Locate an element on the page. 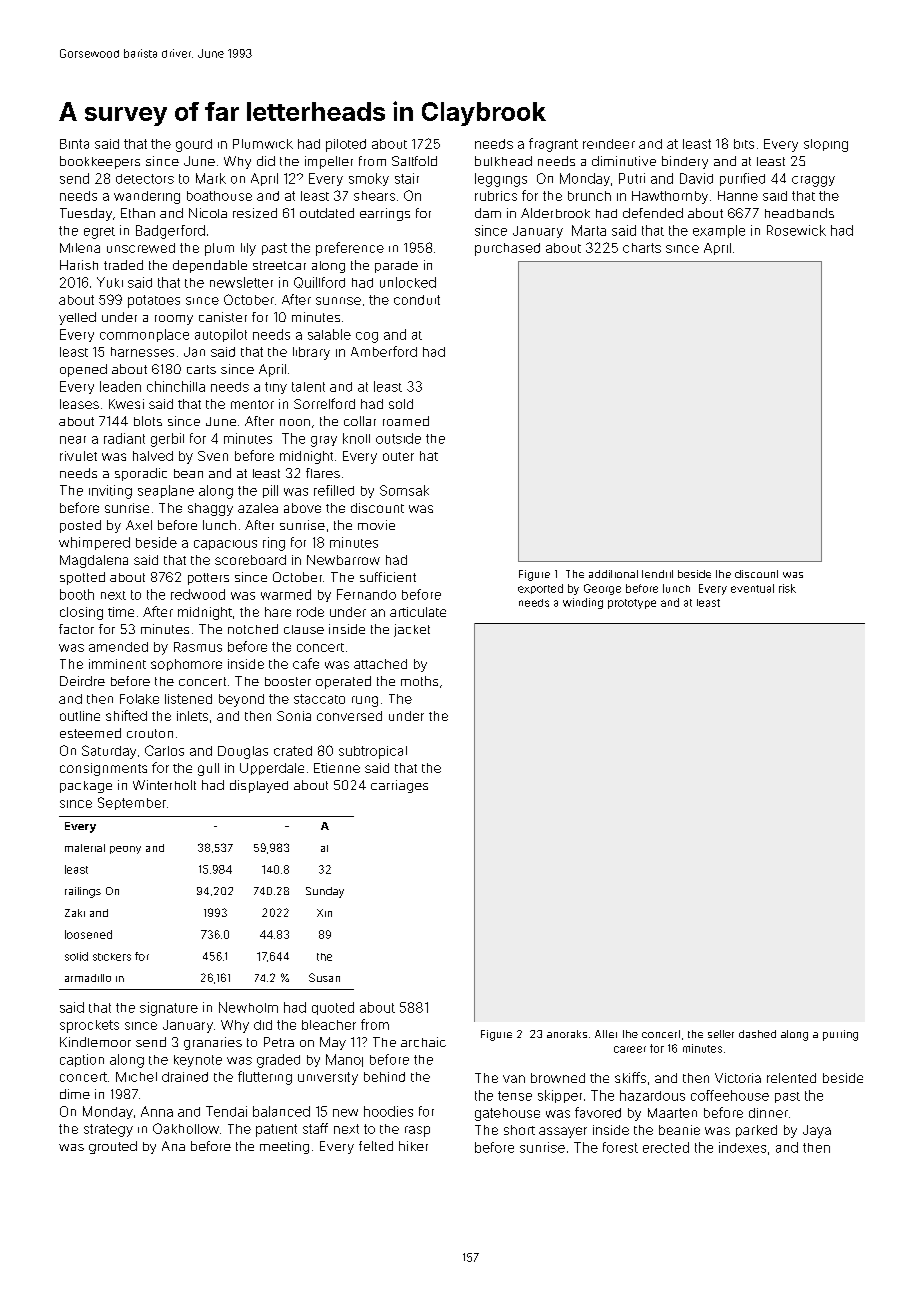 Image resolution: width=924 pixels, height=1308 pixels. craggy is located at coordinates (813, 181).
